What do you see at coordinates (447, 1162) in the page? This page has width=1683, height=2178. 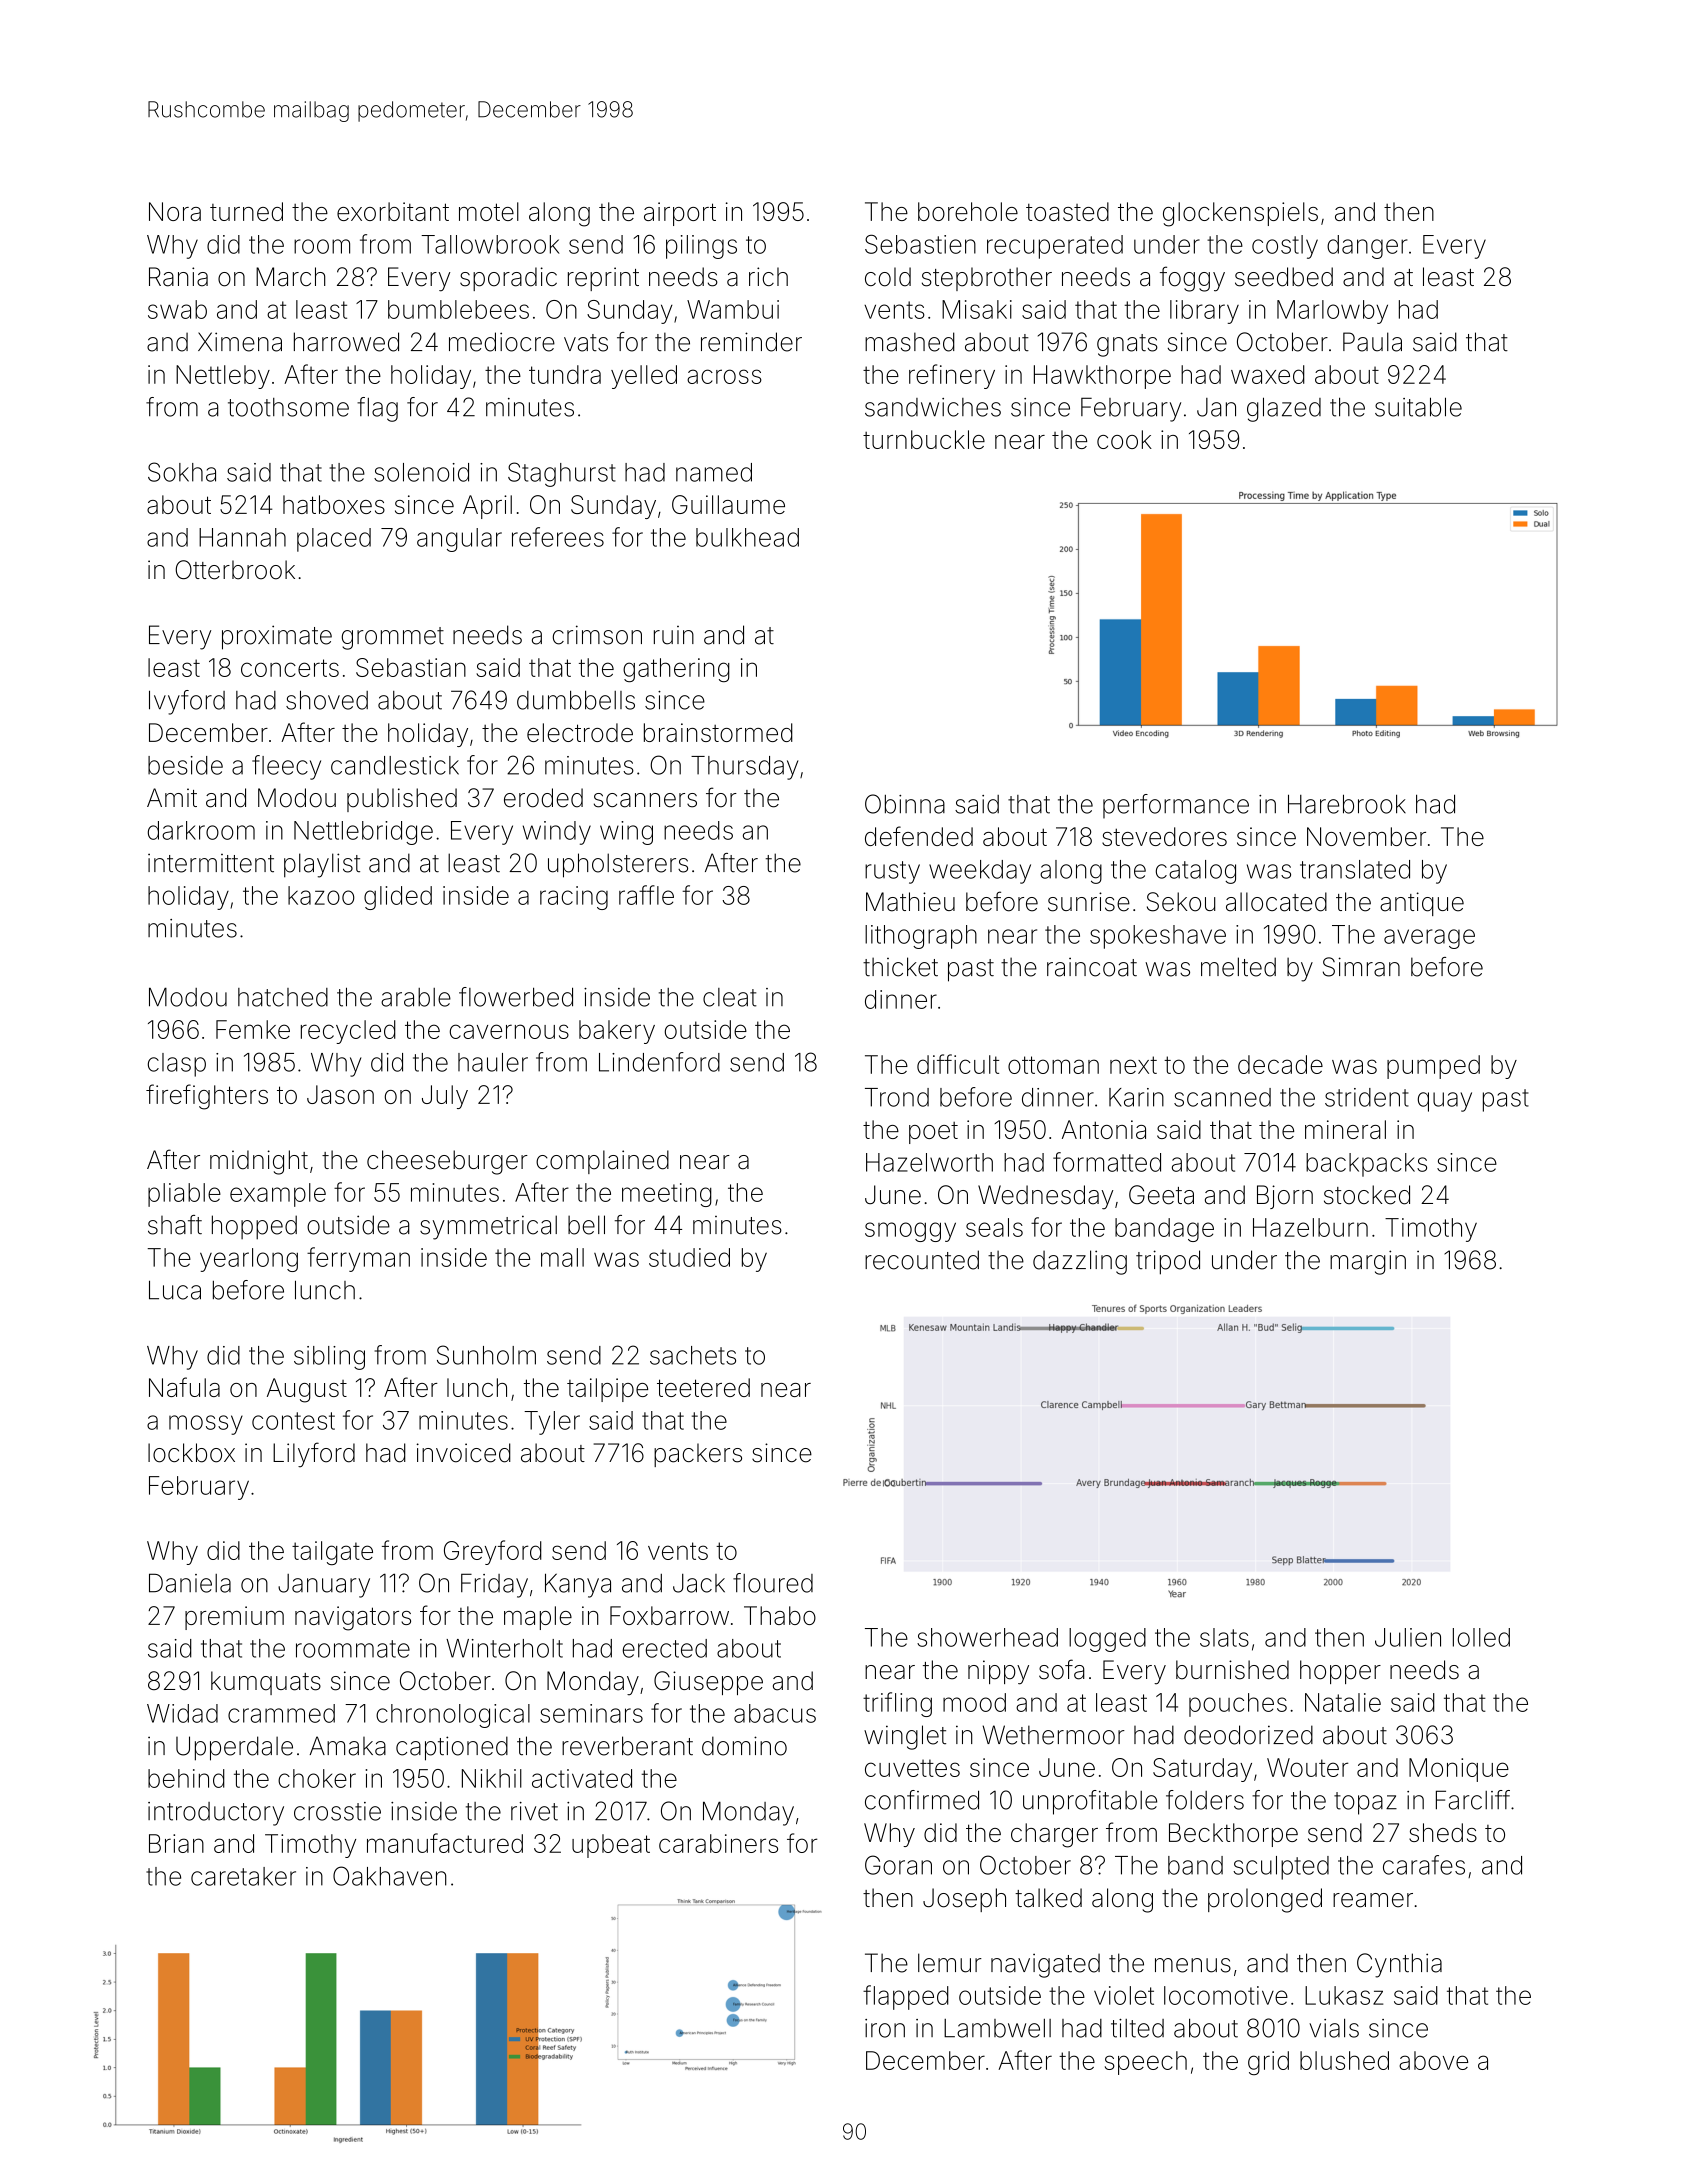 I see `cheeseburger` at bounding box center [447, 1162].
